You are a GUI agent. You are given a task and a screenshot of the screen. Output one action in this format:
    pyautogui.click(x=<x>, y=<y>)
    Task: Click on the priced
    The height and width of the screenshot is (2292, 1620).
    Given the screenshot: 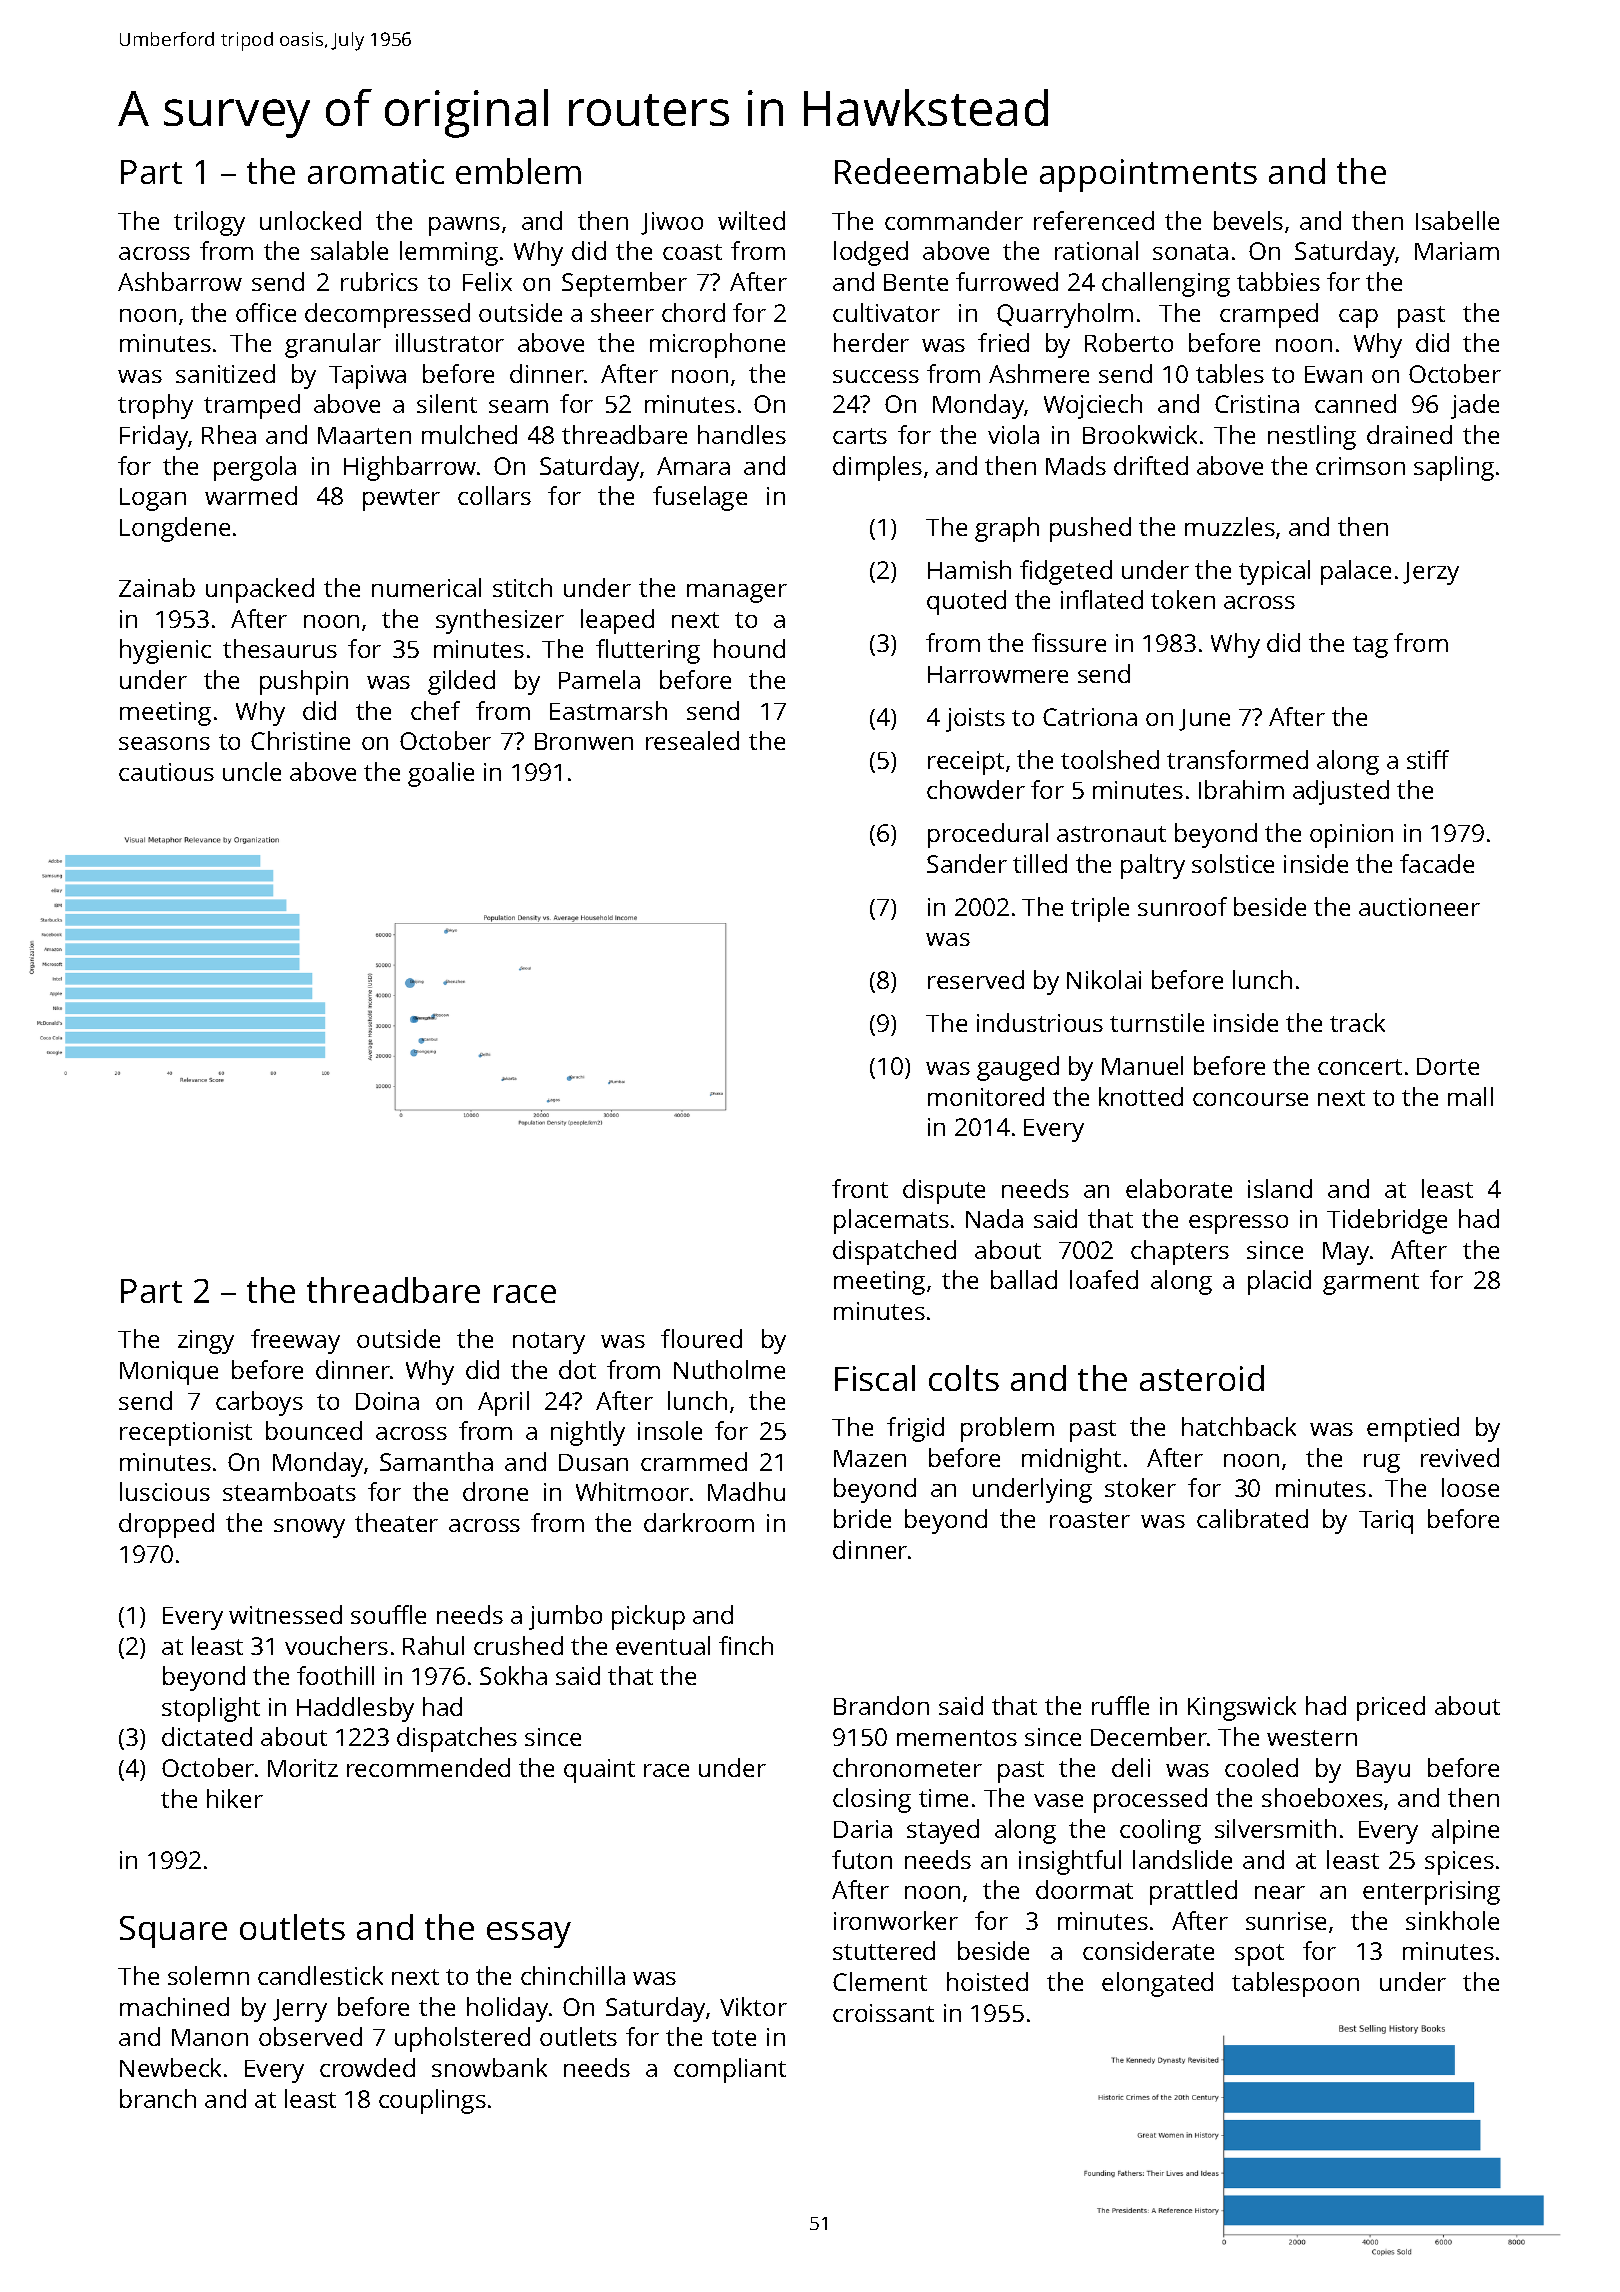 What is the action you would take?
    pyautogui.click(x=1391, y=1708)
